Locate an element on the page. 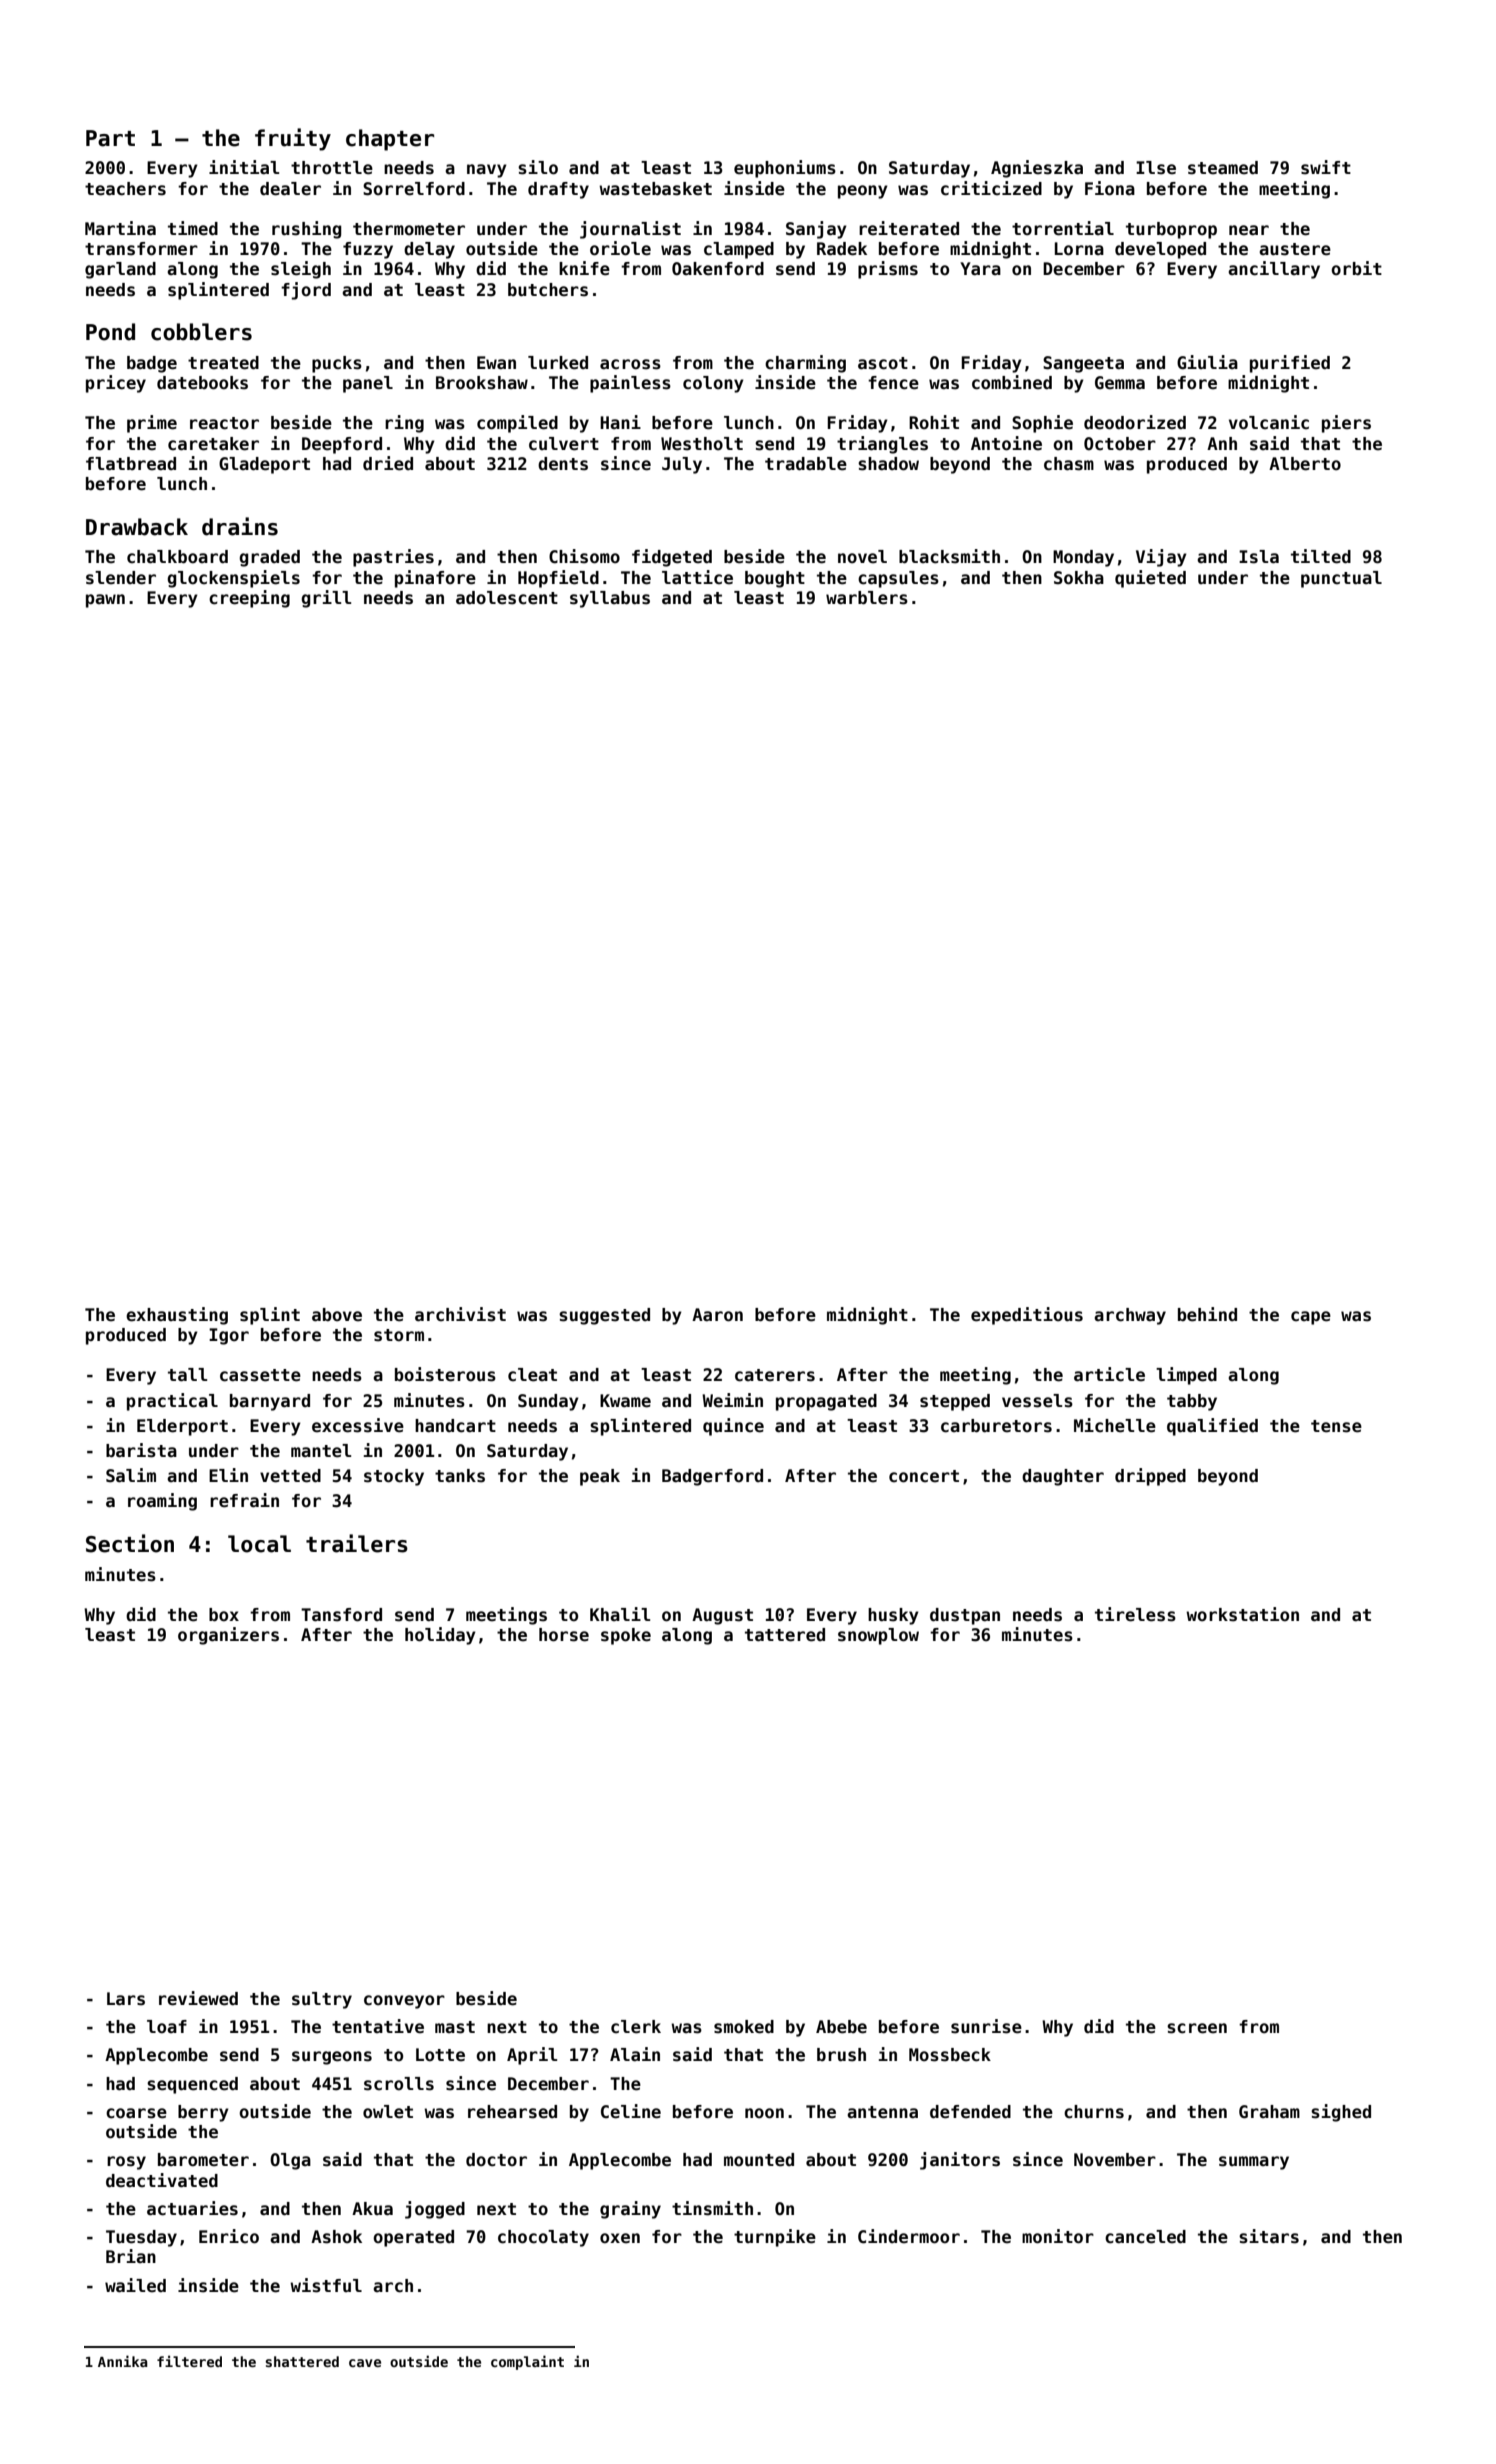 This image has width=1496, height=2464. punctual is located at coordinates (1341, 579).
